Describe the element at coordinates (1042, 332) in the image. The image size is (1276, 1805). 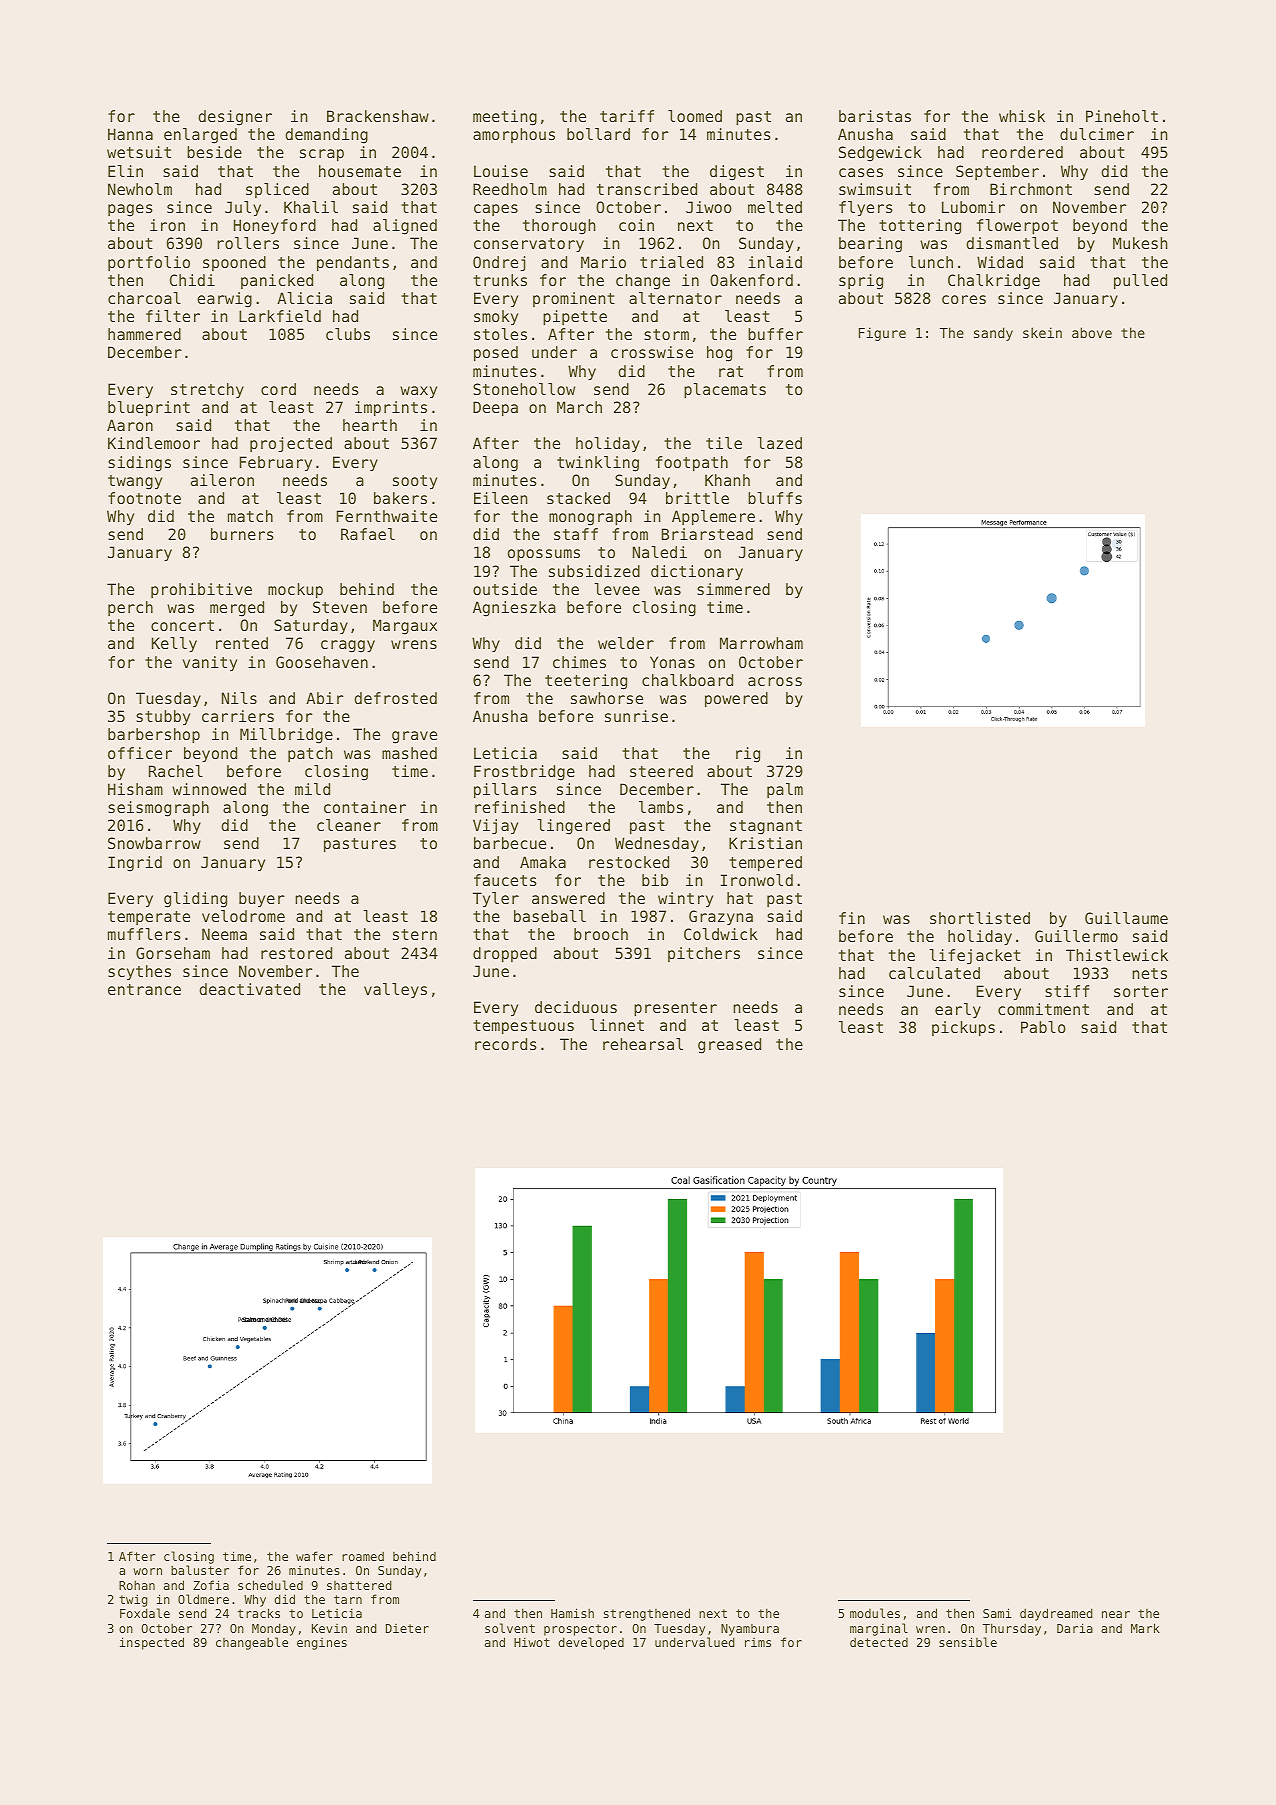
I see `skein` at that location.
